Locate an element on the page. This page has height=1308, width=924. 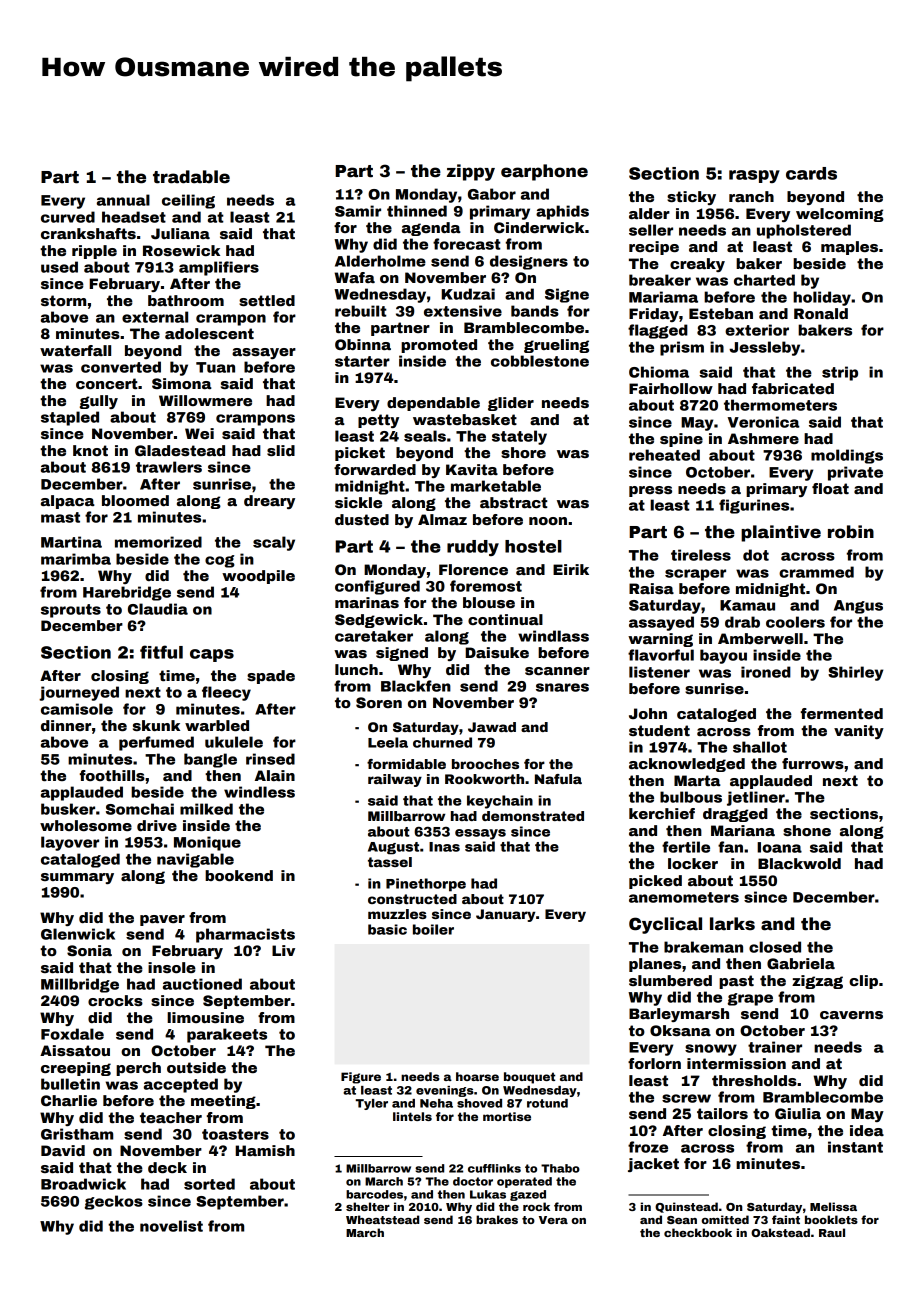
earphone is located at coordinates (544, 172).
